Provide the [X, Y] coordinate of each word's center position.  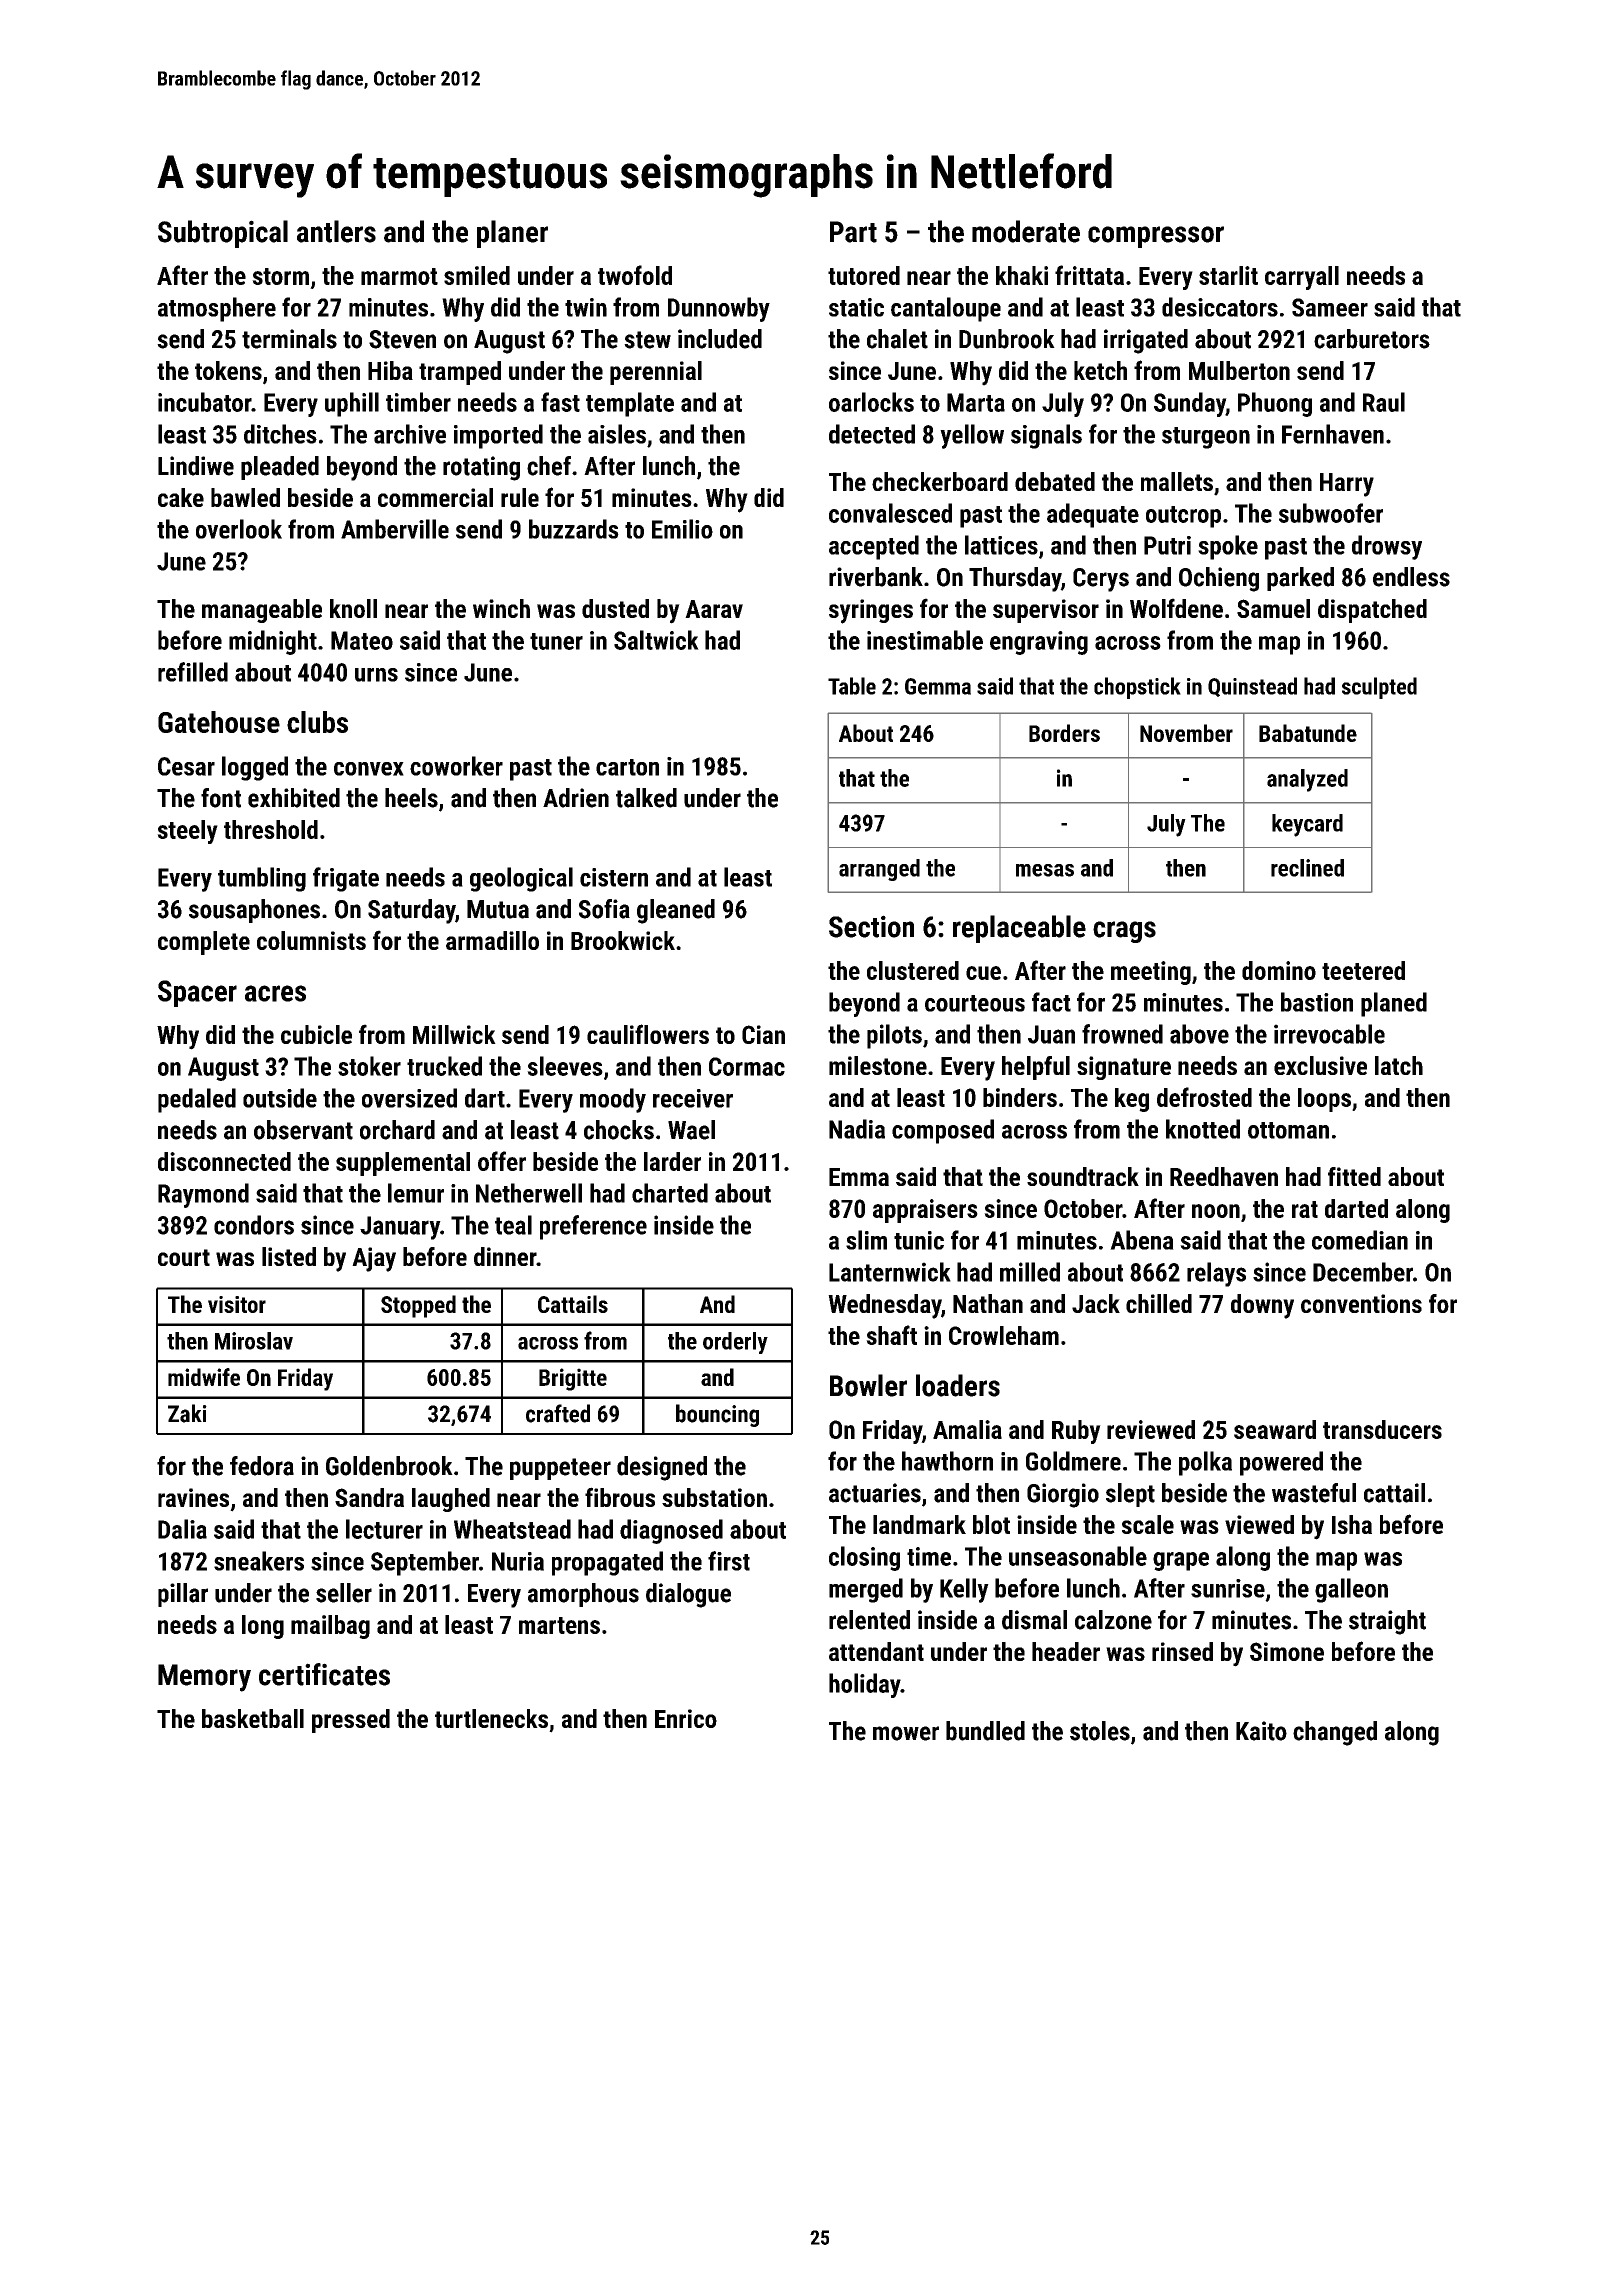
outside [280, 1098]
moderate [1026, 231]
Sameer [1330, 307]
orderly [735, 1343]
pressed [351, 1721]
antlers [336, 231]
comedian [1360, 1240]
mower [906, 1733]
